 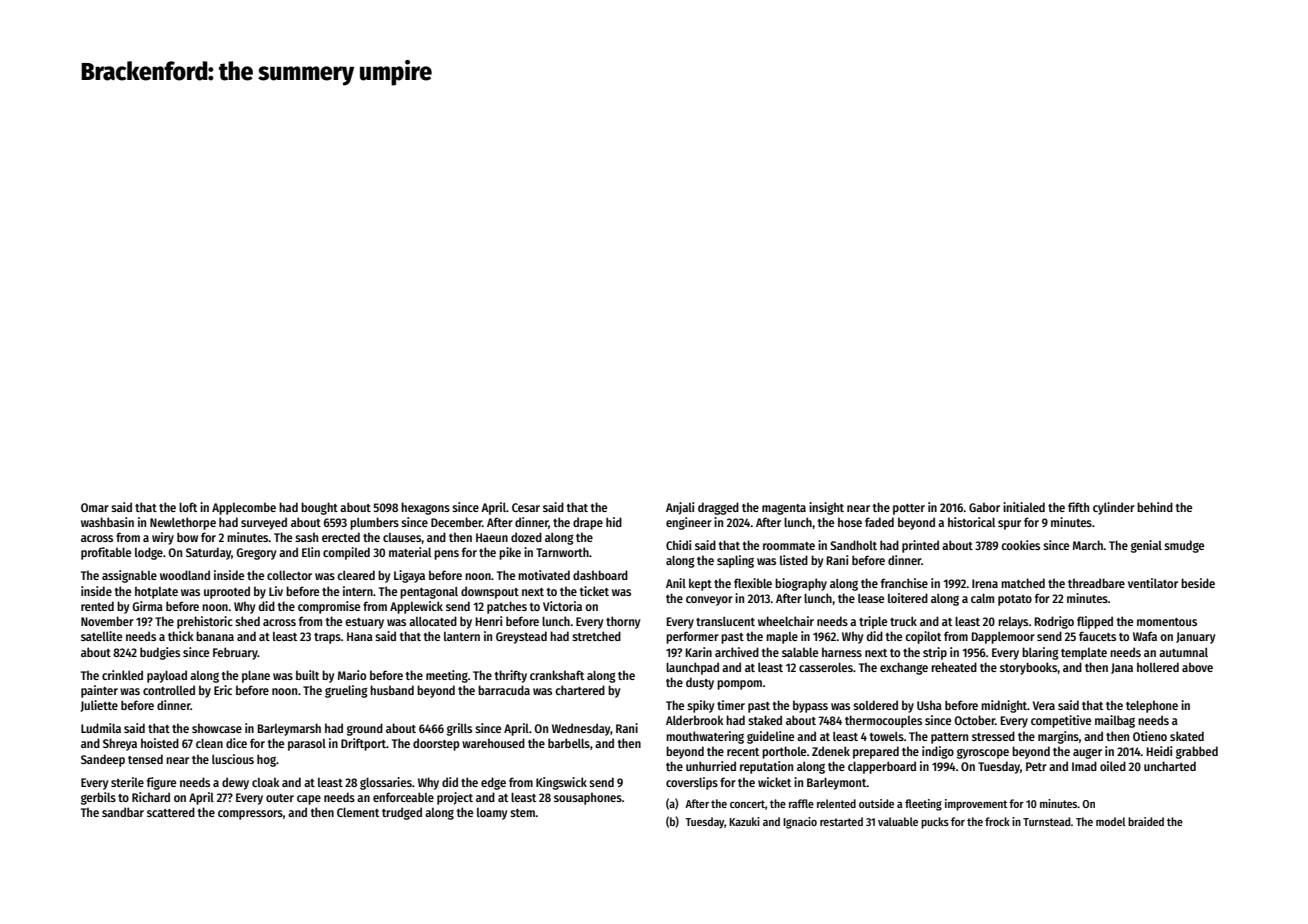 I want to click on warehoused, so click(x=493, y=743).
